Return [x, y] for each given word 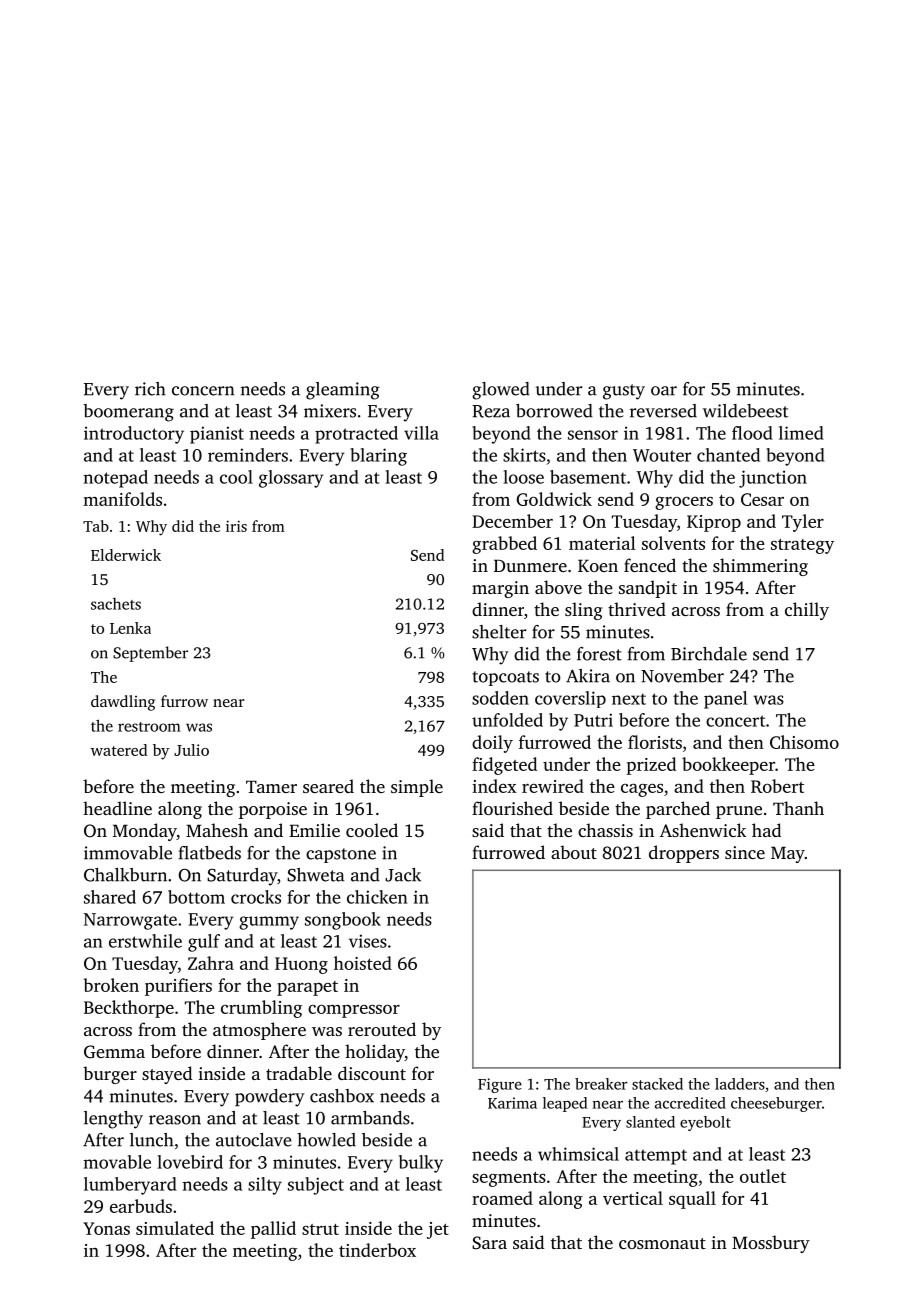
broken [111, 985]
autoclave [253, 1140]
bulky [421, 1164]
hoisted [363, 963]
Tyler [803, 523]
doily [492, 744]
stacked [657, 1084]
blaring [378, 457]
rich [150, 389]
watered [119, 750]
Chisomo [804, 742]
